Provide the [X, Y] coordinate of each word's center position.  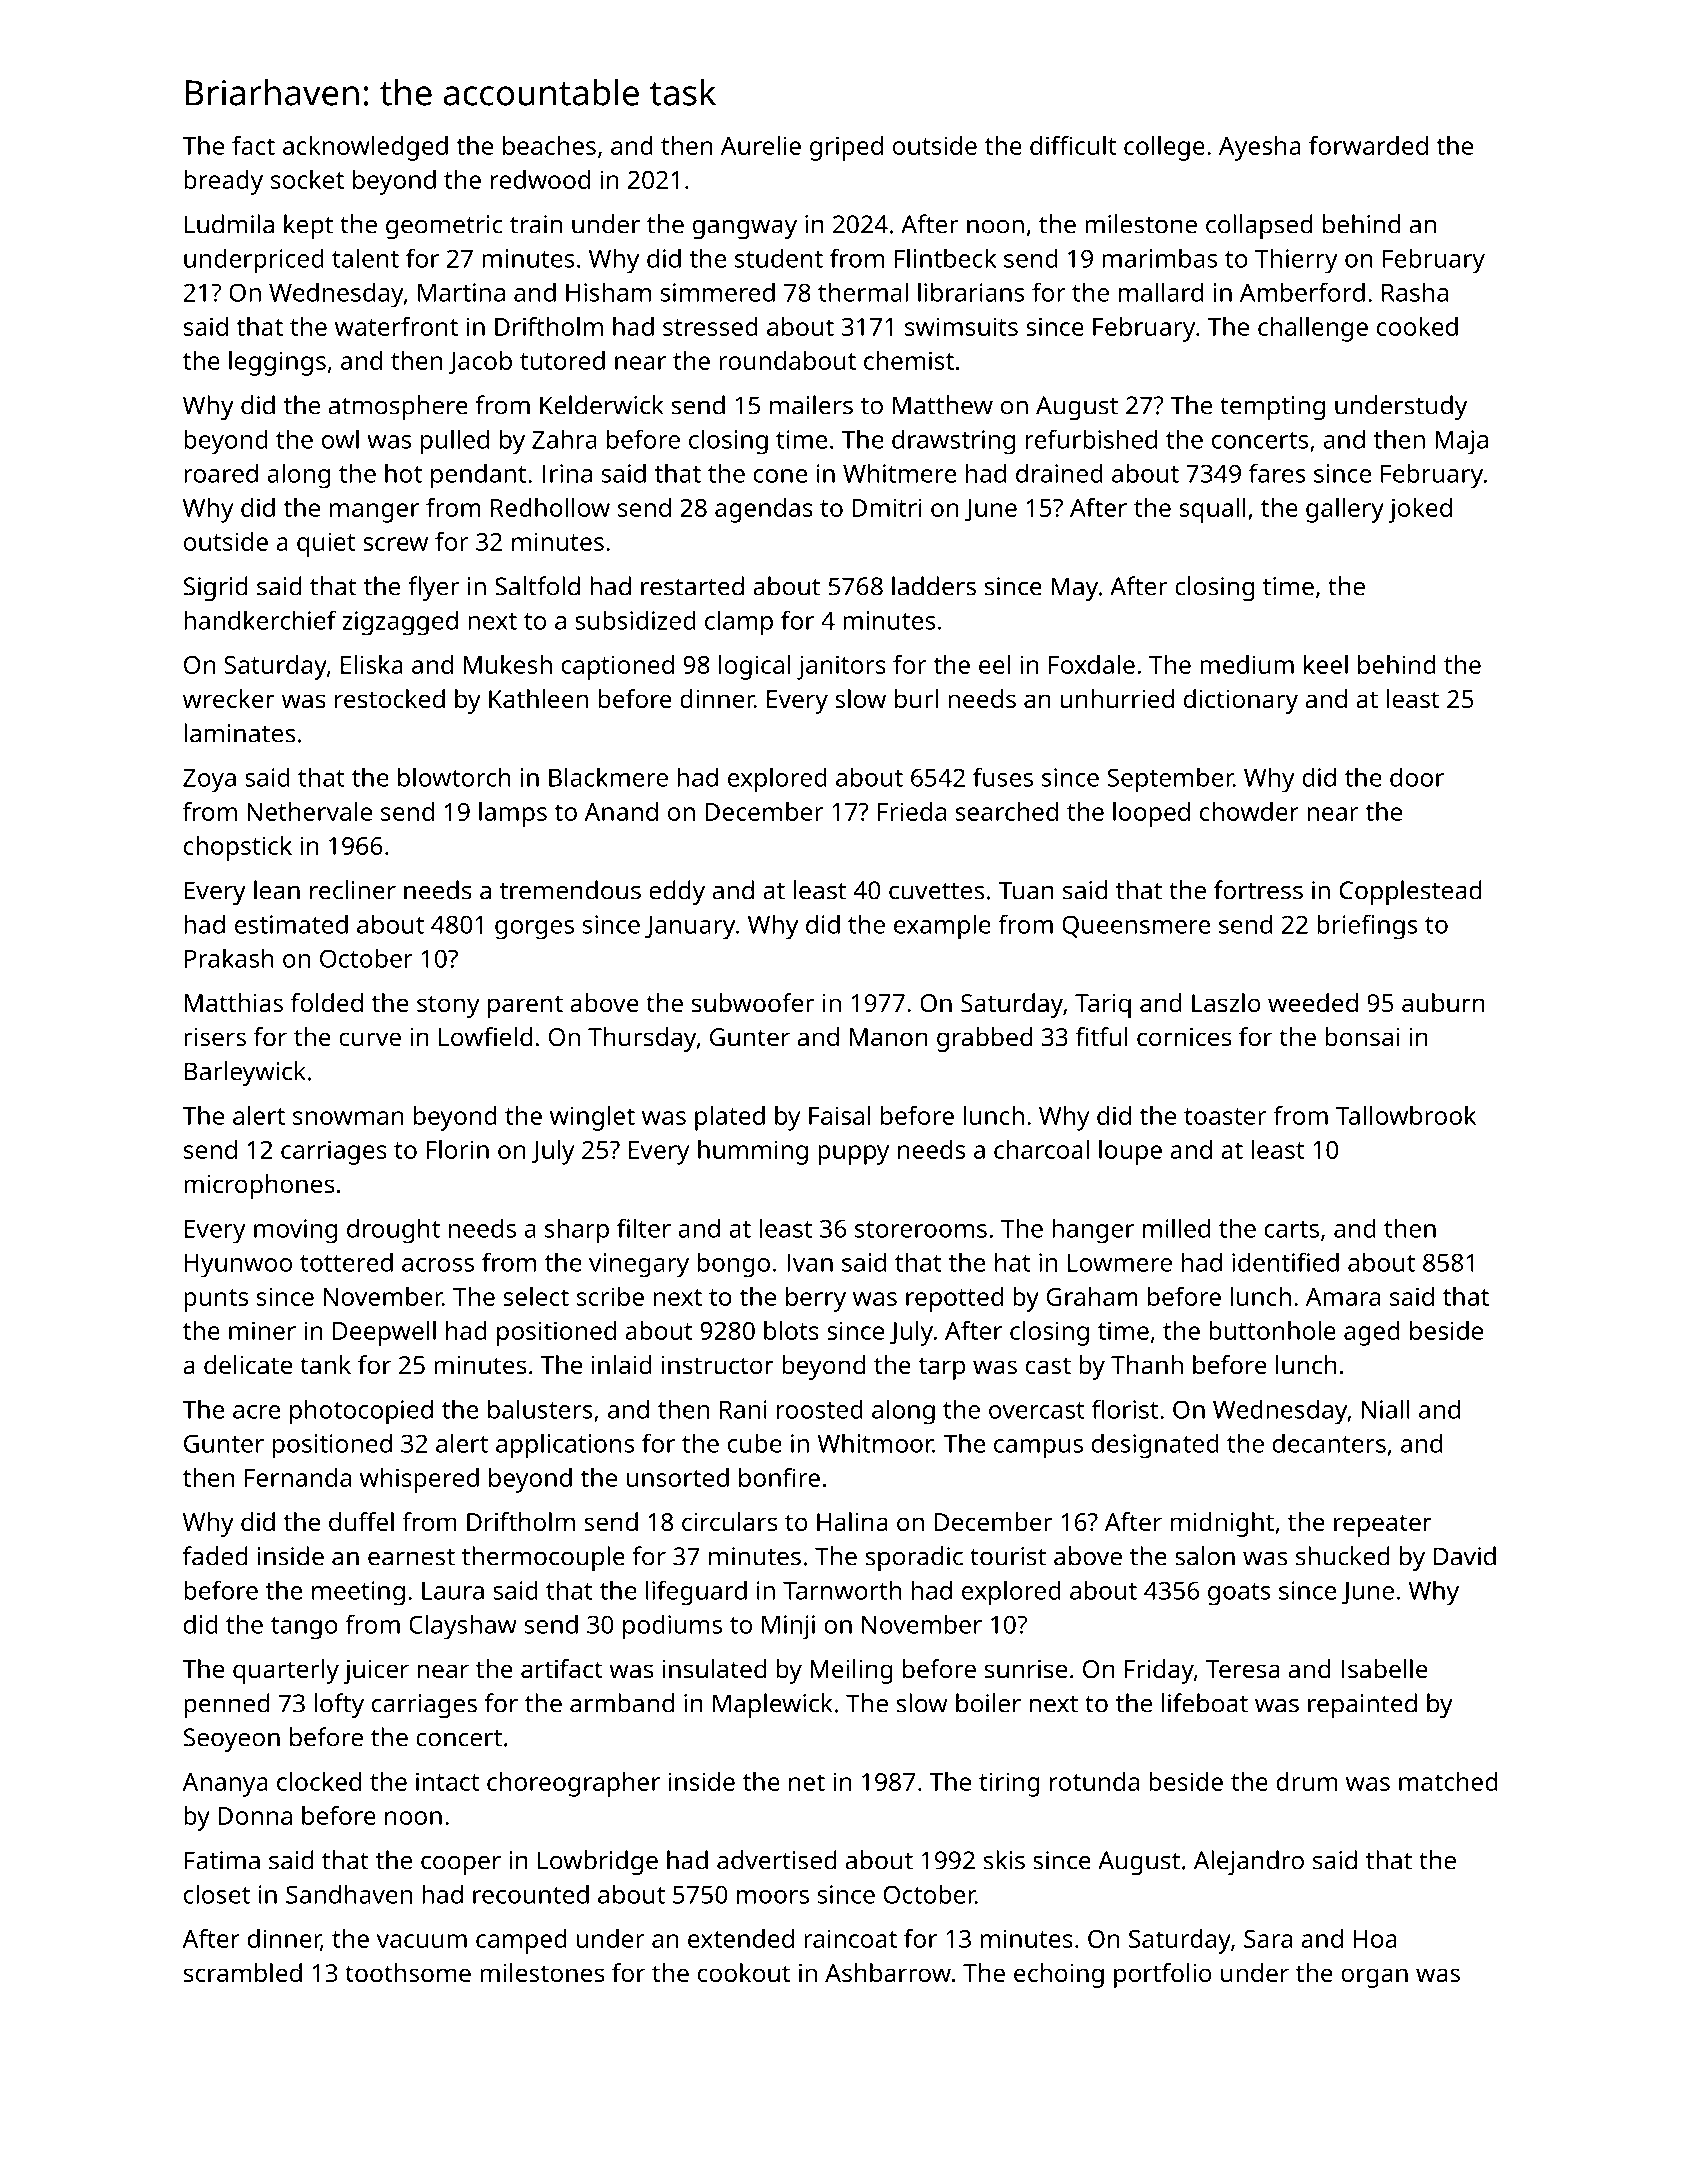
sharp [577, 1230]
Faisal [840, 1115]
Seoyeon [232, 1740]
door [1417, 777]
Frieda [912, 811]
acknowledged [365, 148]
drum [1306, 1781]
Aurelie [761, 145]
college [1164, 148]
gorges [534, 930]
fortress [1258, 890]
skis [1004, 1860]
